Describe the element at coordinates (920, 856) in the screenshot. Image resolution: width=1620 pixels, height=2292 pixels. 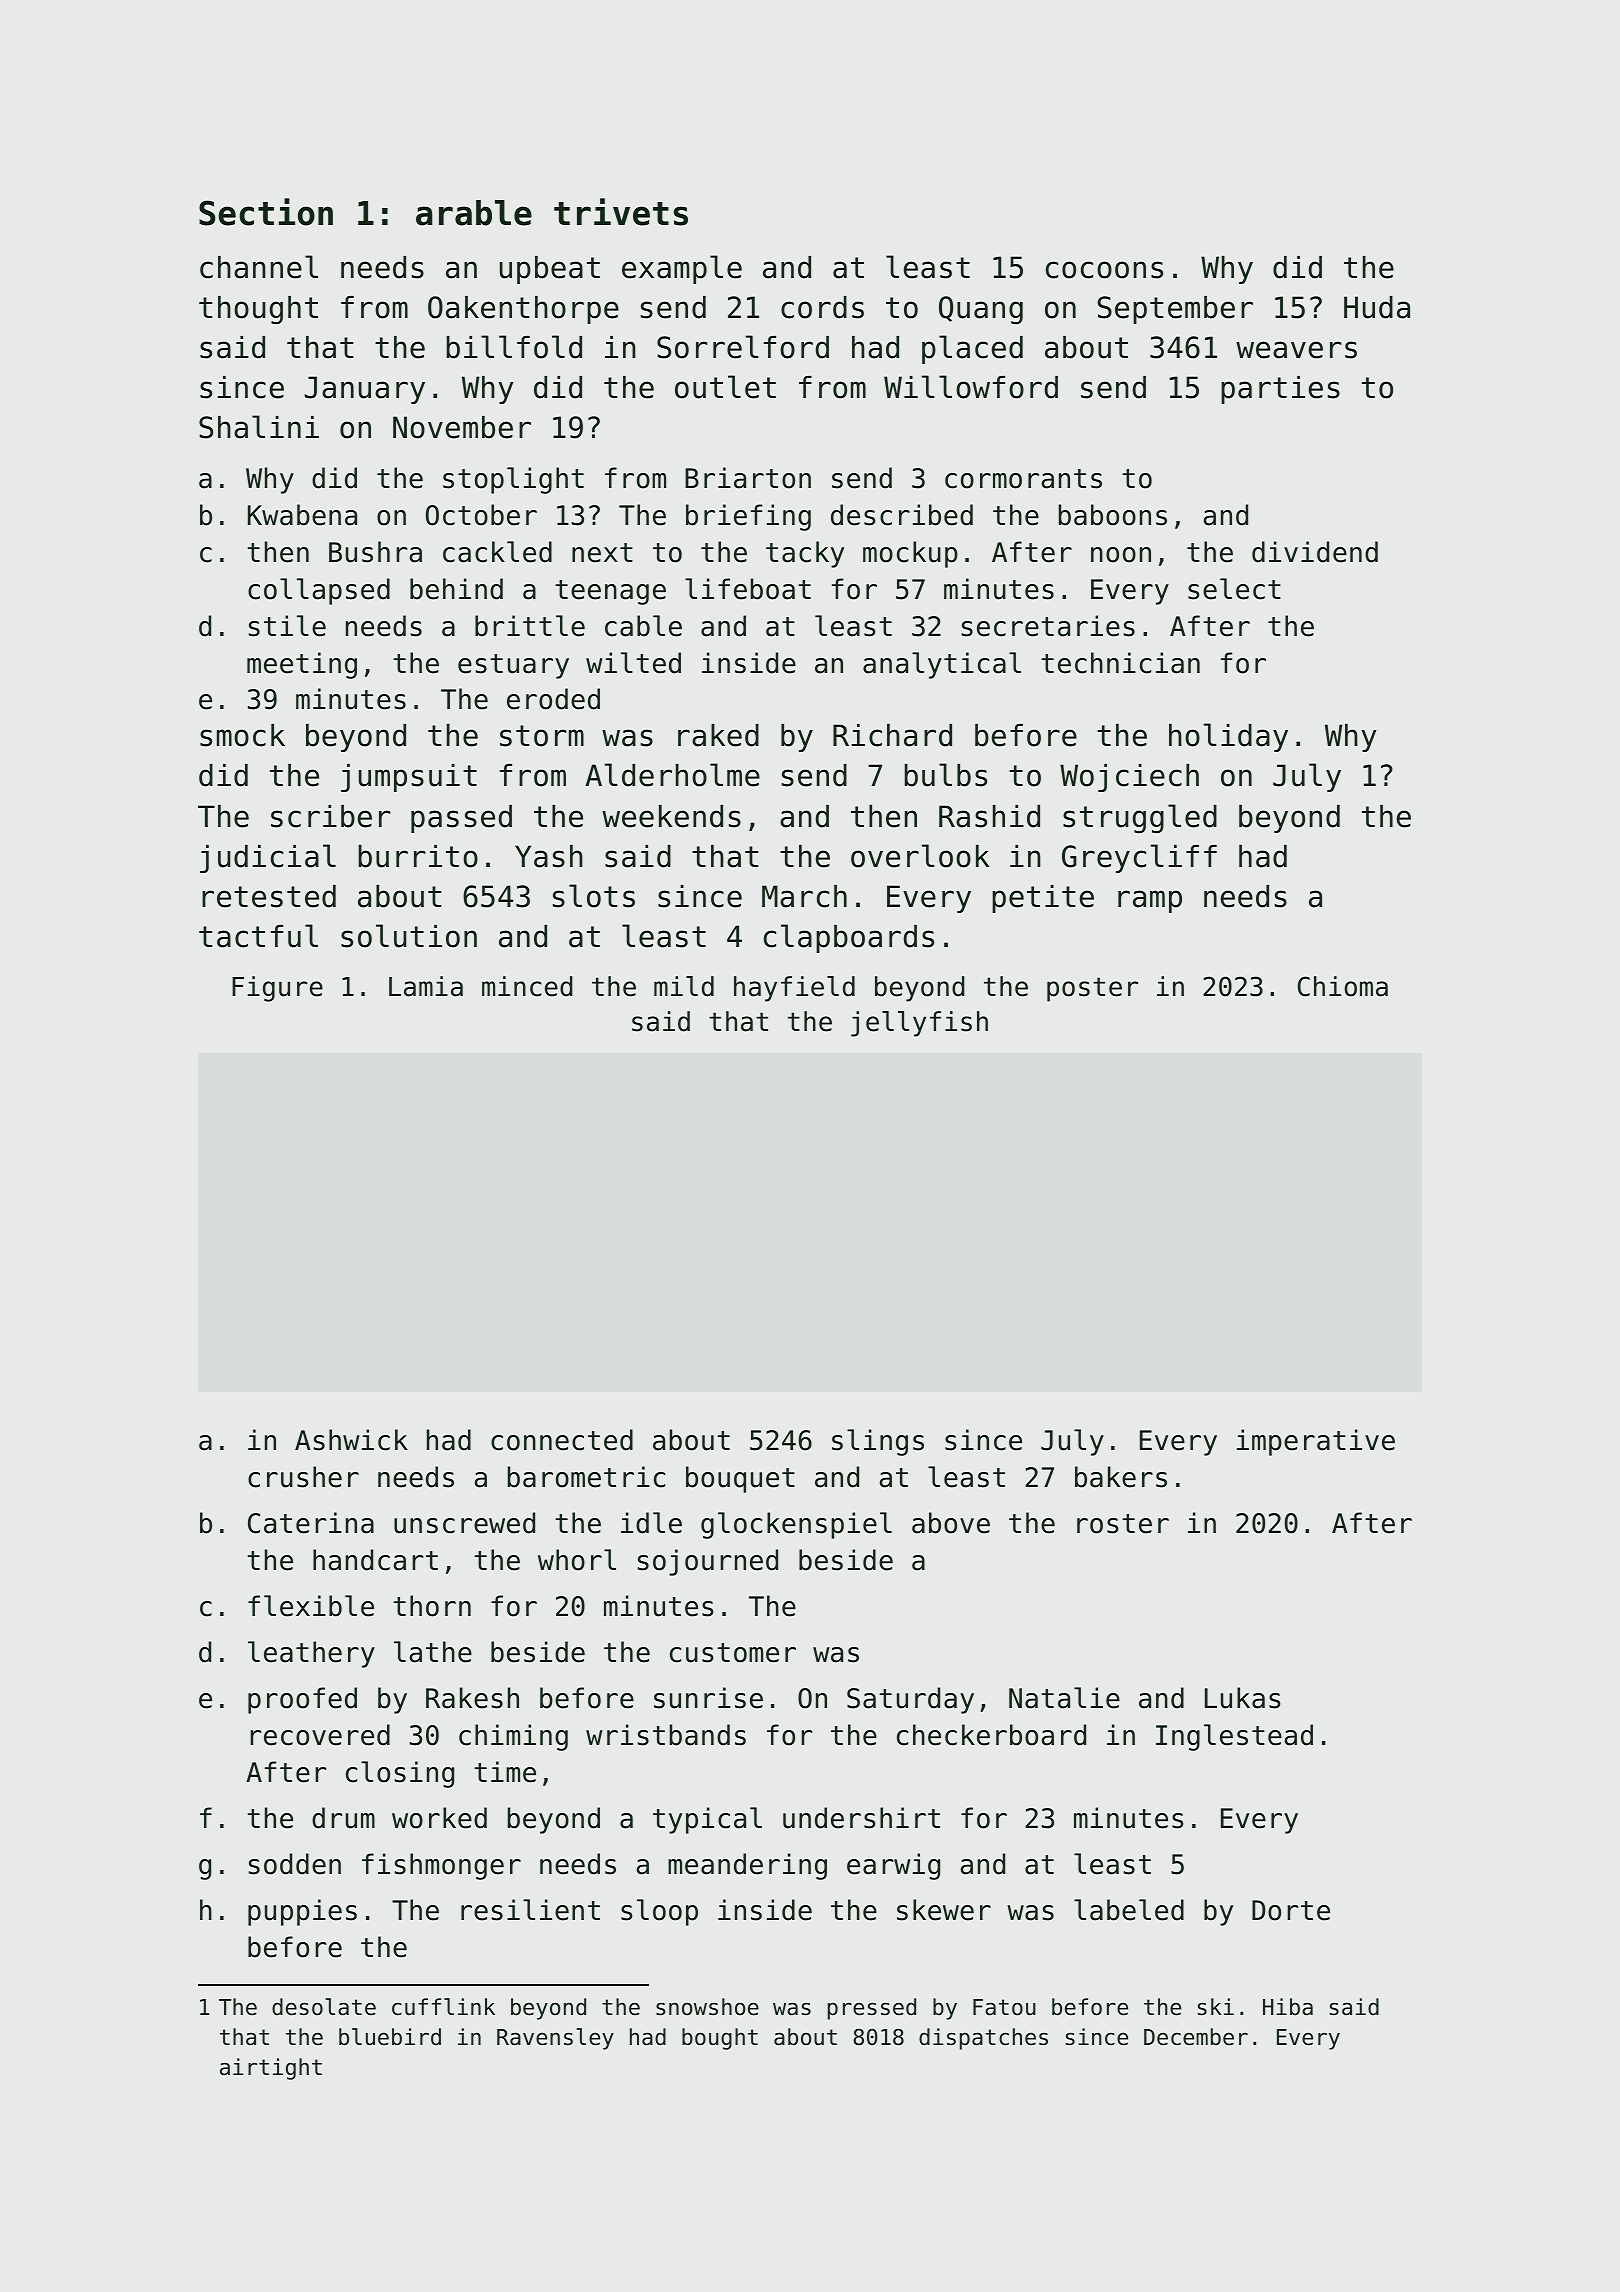
I see `overlook` at that location.
